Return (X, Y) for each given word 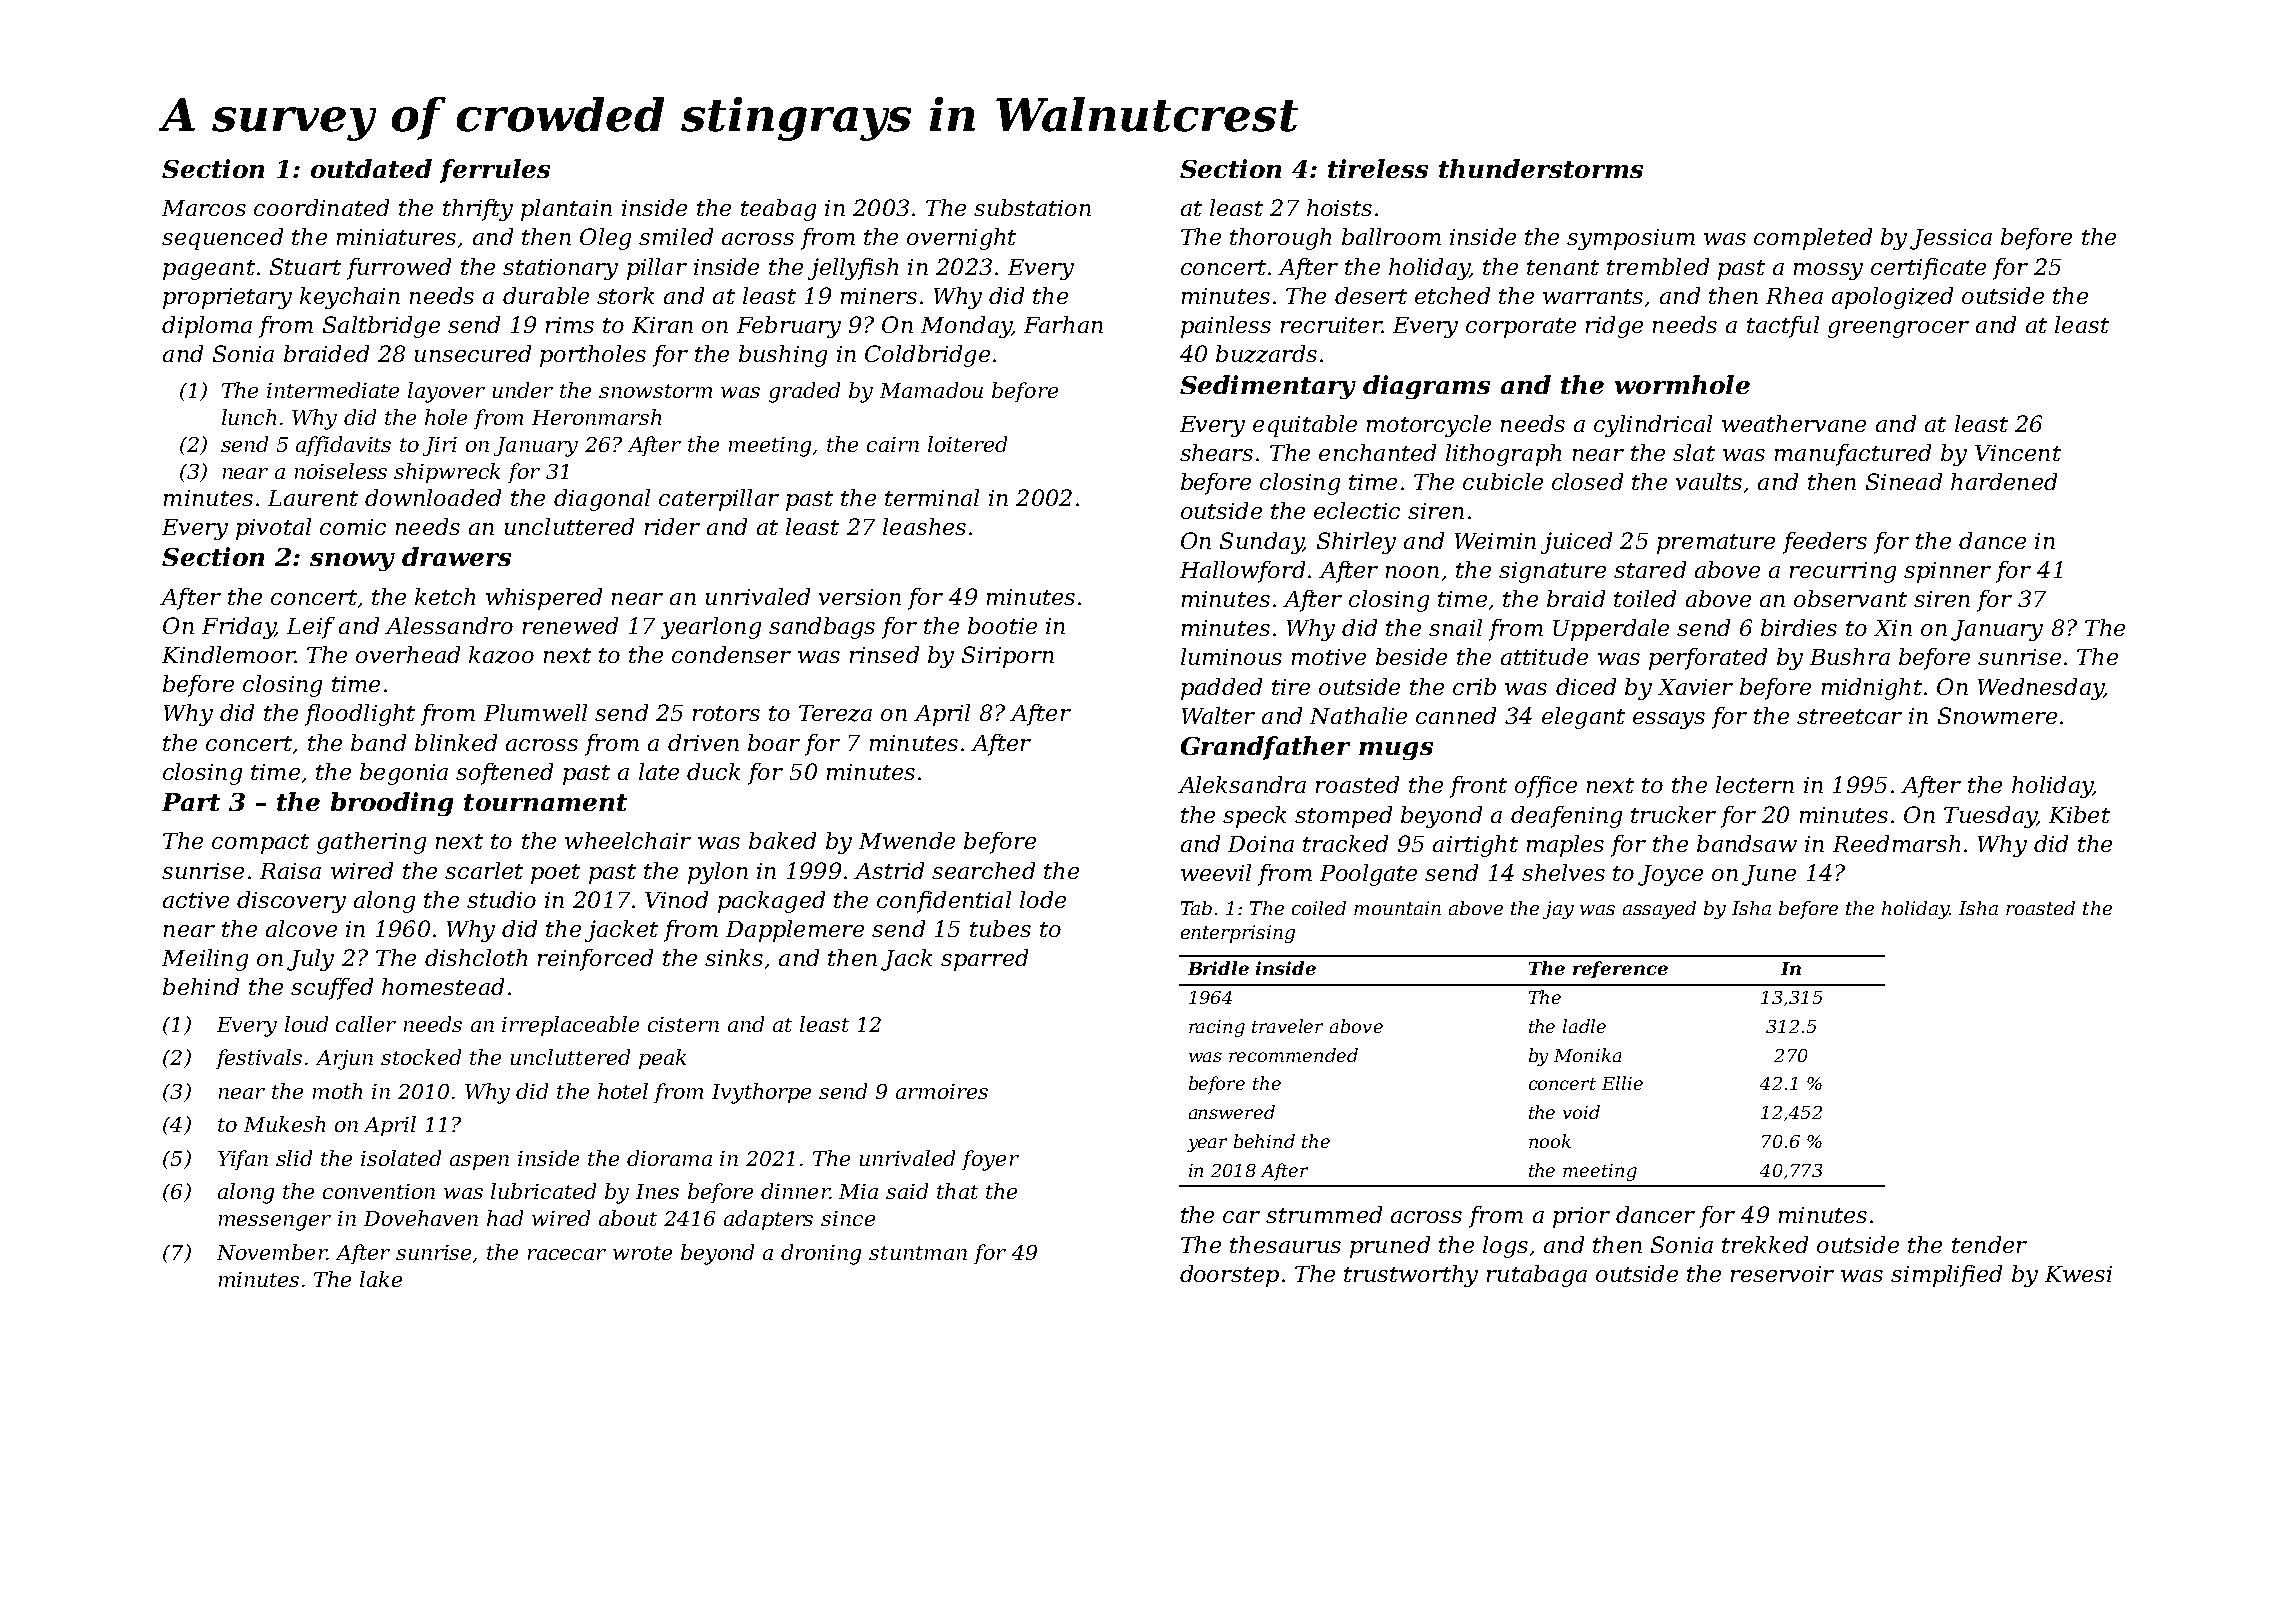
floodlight (360, 715)
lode (1043, 899)
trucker (1673, 814)
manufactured (1853, 455)
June (1769, 875)
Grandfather (1265, 748)
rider (672, 526)
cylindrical (1653, 426)
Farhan (1063, 324)
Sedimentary (1268, 387)
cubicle (1503, 481)
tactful (1783, 327)
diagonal (602, 500)
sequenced (222, 239)
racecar (567, 1254)
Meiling (205, 960)
